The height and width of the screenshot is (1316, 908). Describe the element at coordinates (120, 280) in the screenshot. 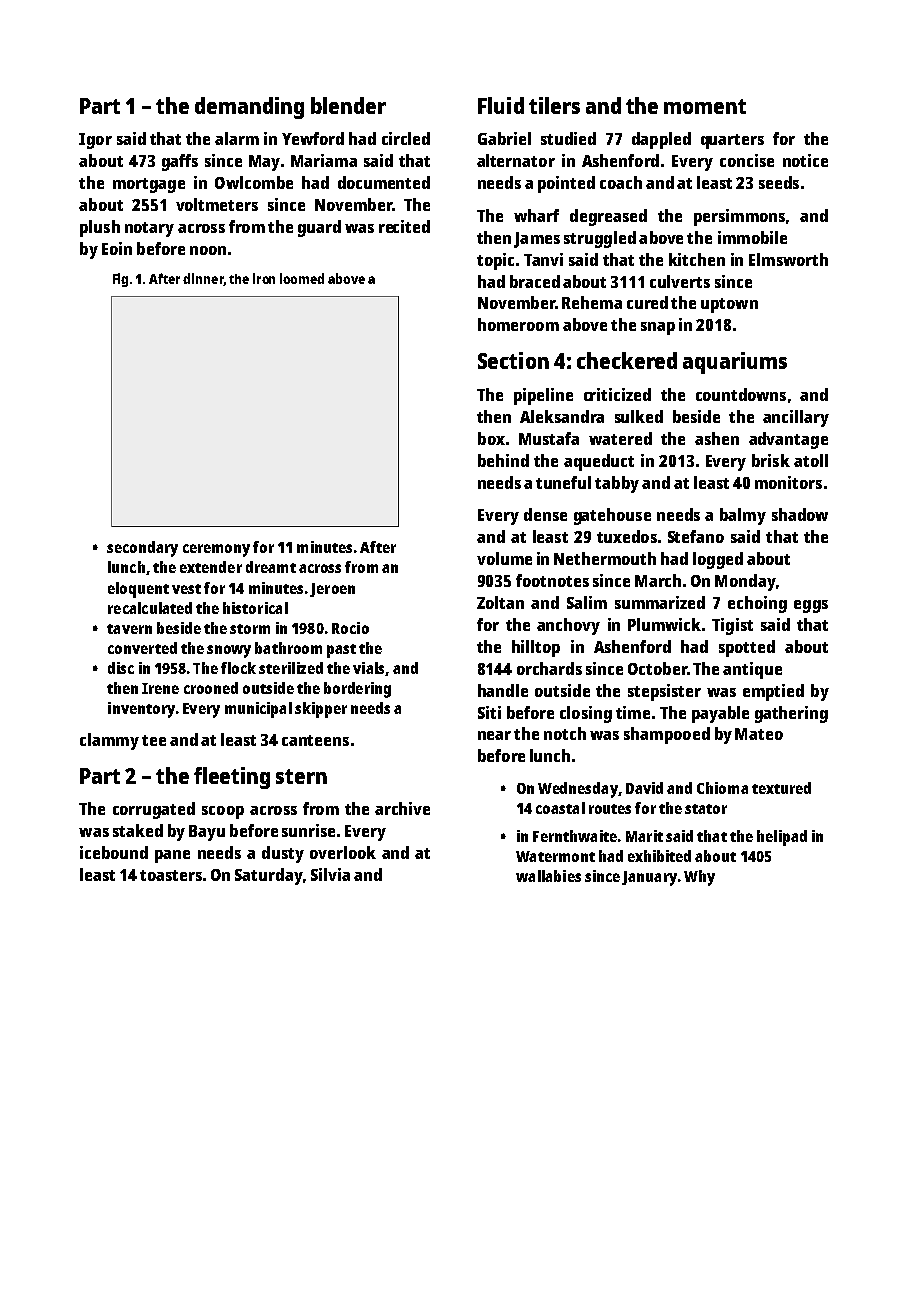

I see `Fig` at that location.
